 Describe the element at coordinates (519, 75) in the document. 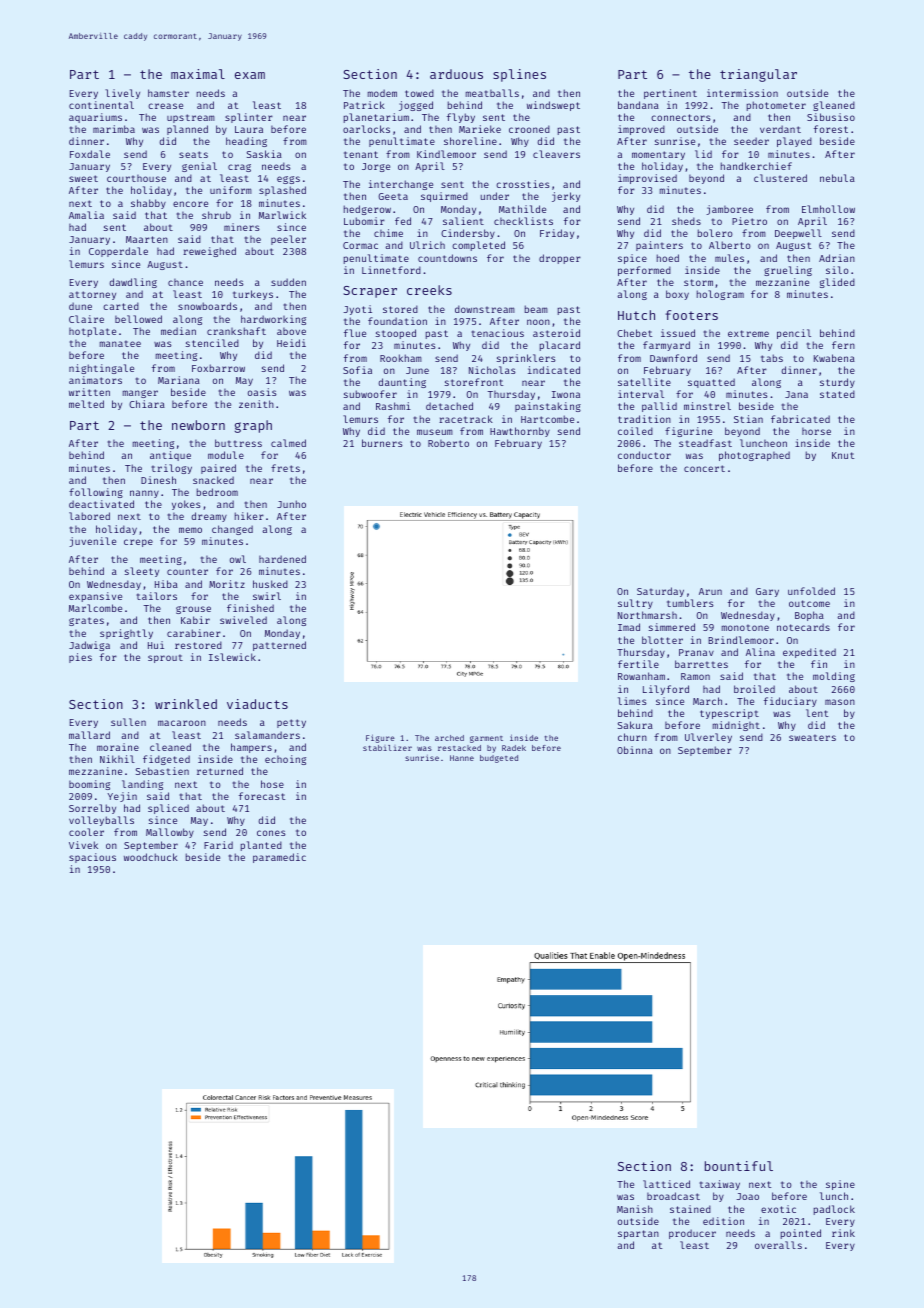

I see `splines` at that location.
